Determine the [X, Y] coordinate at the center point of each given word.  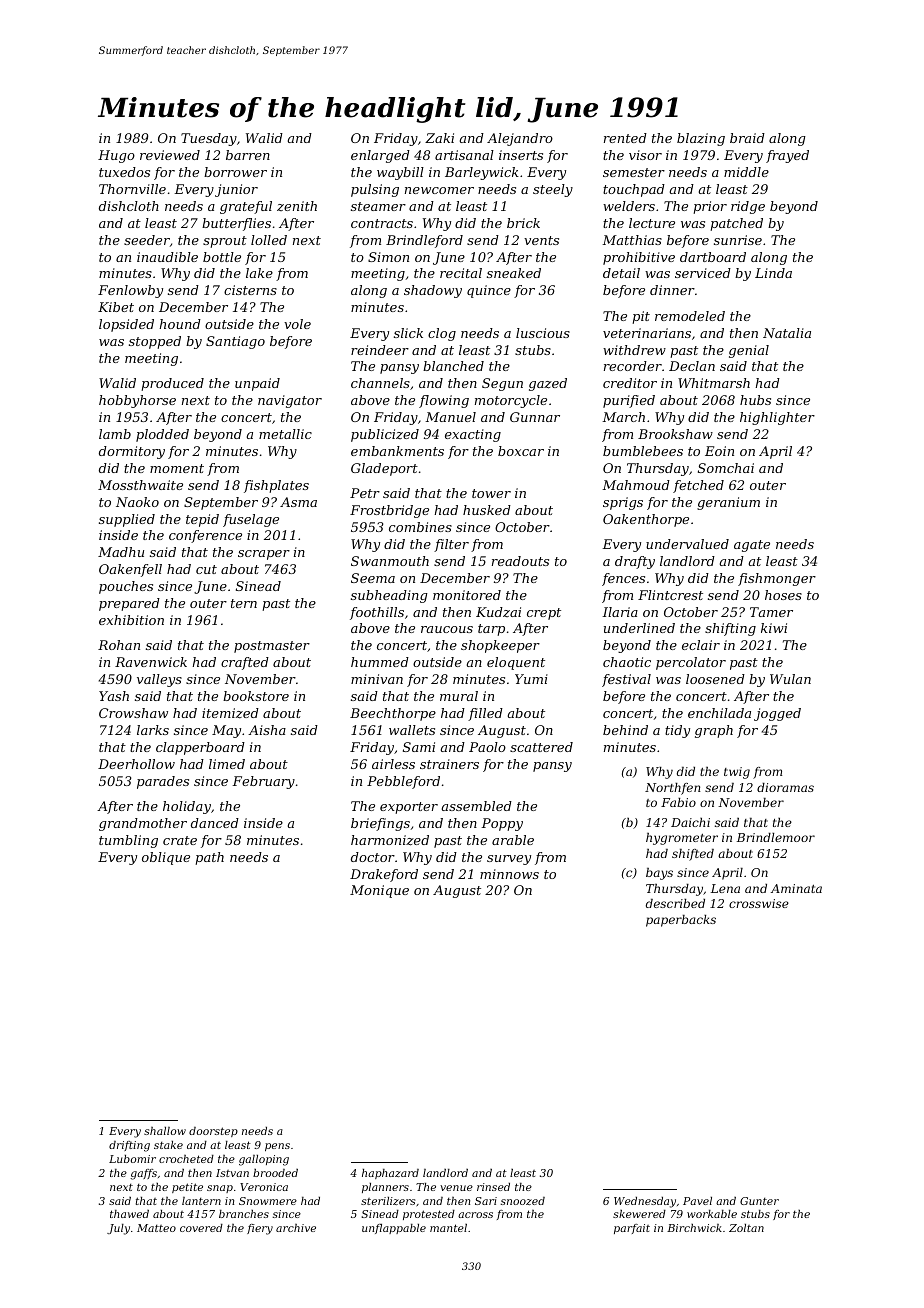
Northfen [673, 789]
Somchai [726, 468]
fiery [260, 1229]
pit [641, 317]
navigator [290, 401]
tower [491, 493]
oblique [166, 858]
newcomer [439, 190]
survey [509, 860]
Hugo [116, 156]
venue [456, 1188]
